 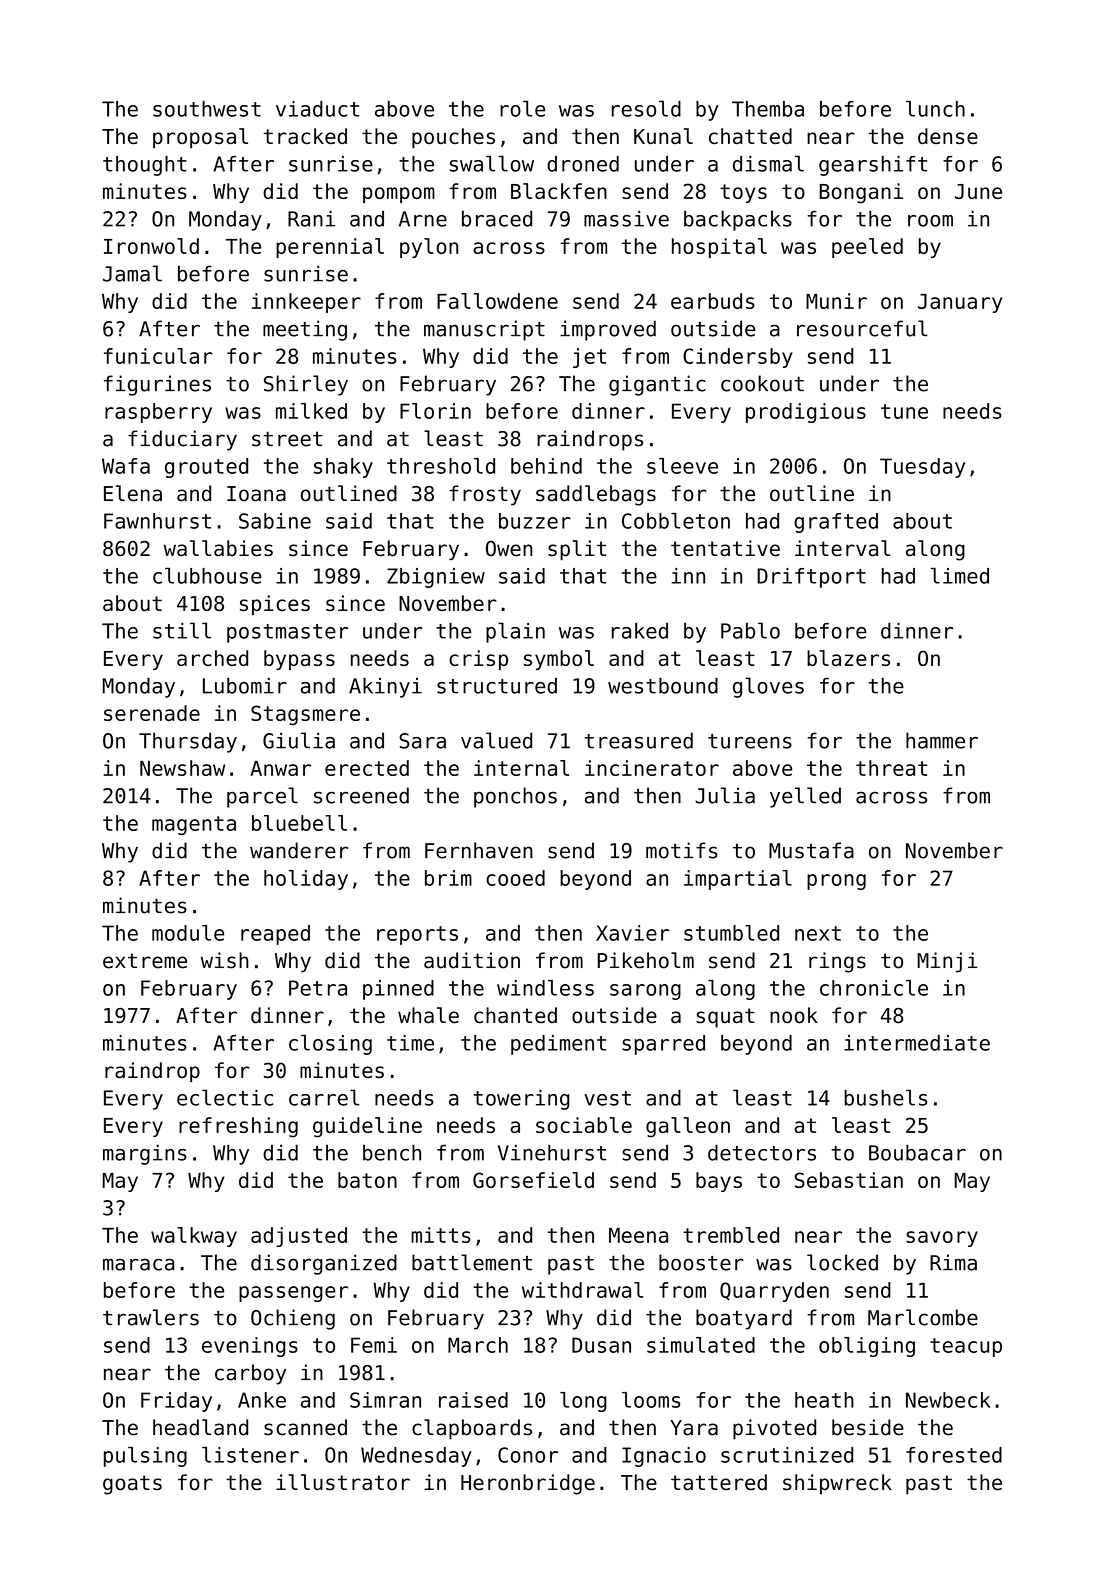 What do you see at coordinates (188, 933) in the document?
I see `module` at bounding box center [188, 933].
